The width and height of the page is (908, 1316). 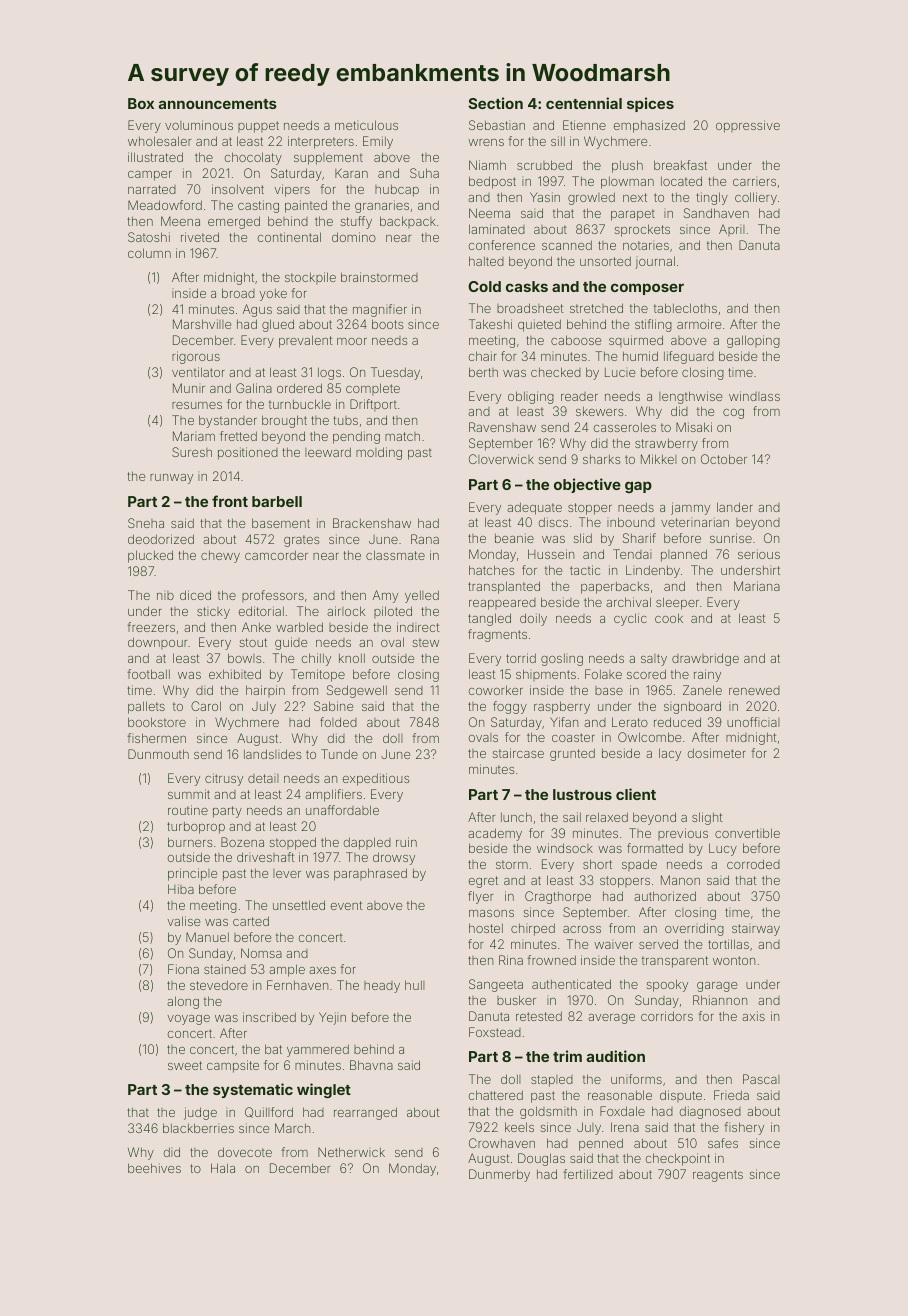 What do you see at coordinates (370, 874) in the page?
I see `paraphrased` at bounding box center [370, 874].
